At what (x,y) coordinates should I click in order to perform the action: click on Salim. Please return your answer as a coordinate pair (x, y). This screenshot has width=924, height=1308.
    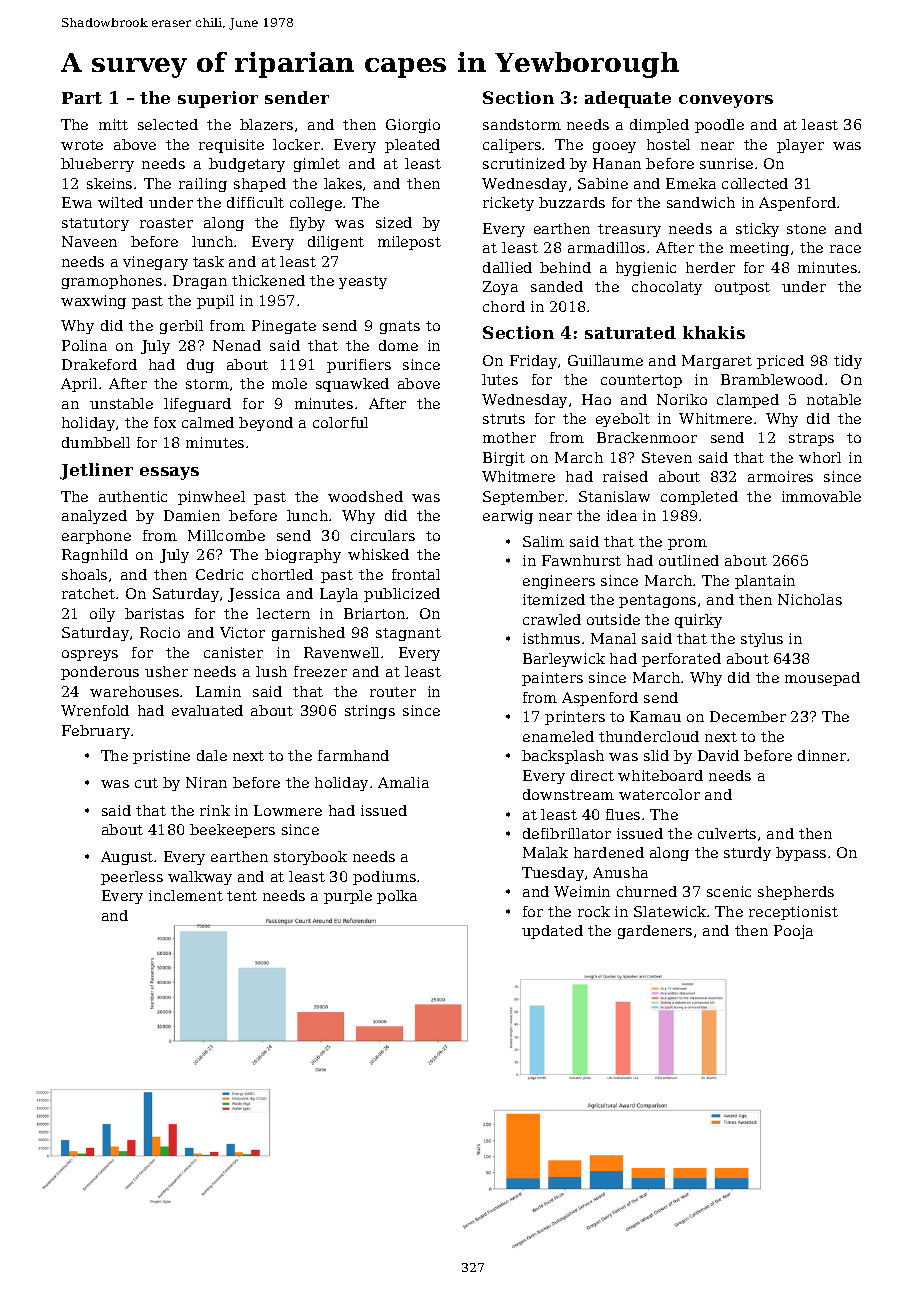
    Looking at the image, I should click on (543, 541).
